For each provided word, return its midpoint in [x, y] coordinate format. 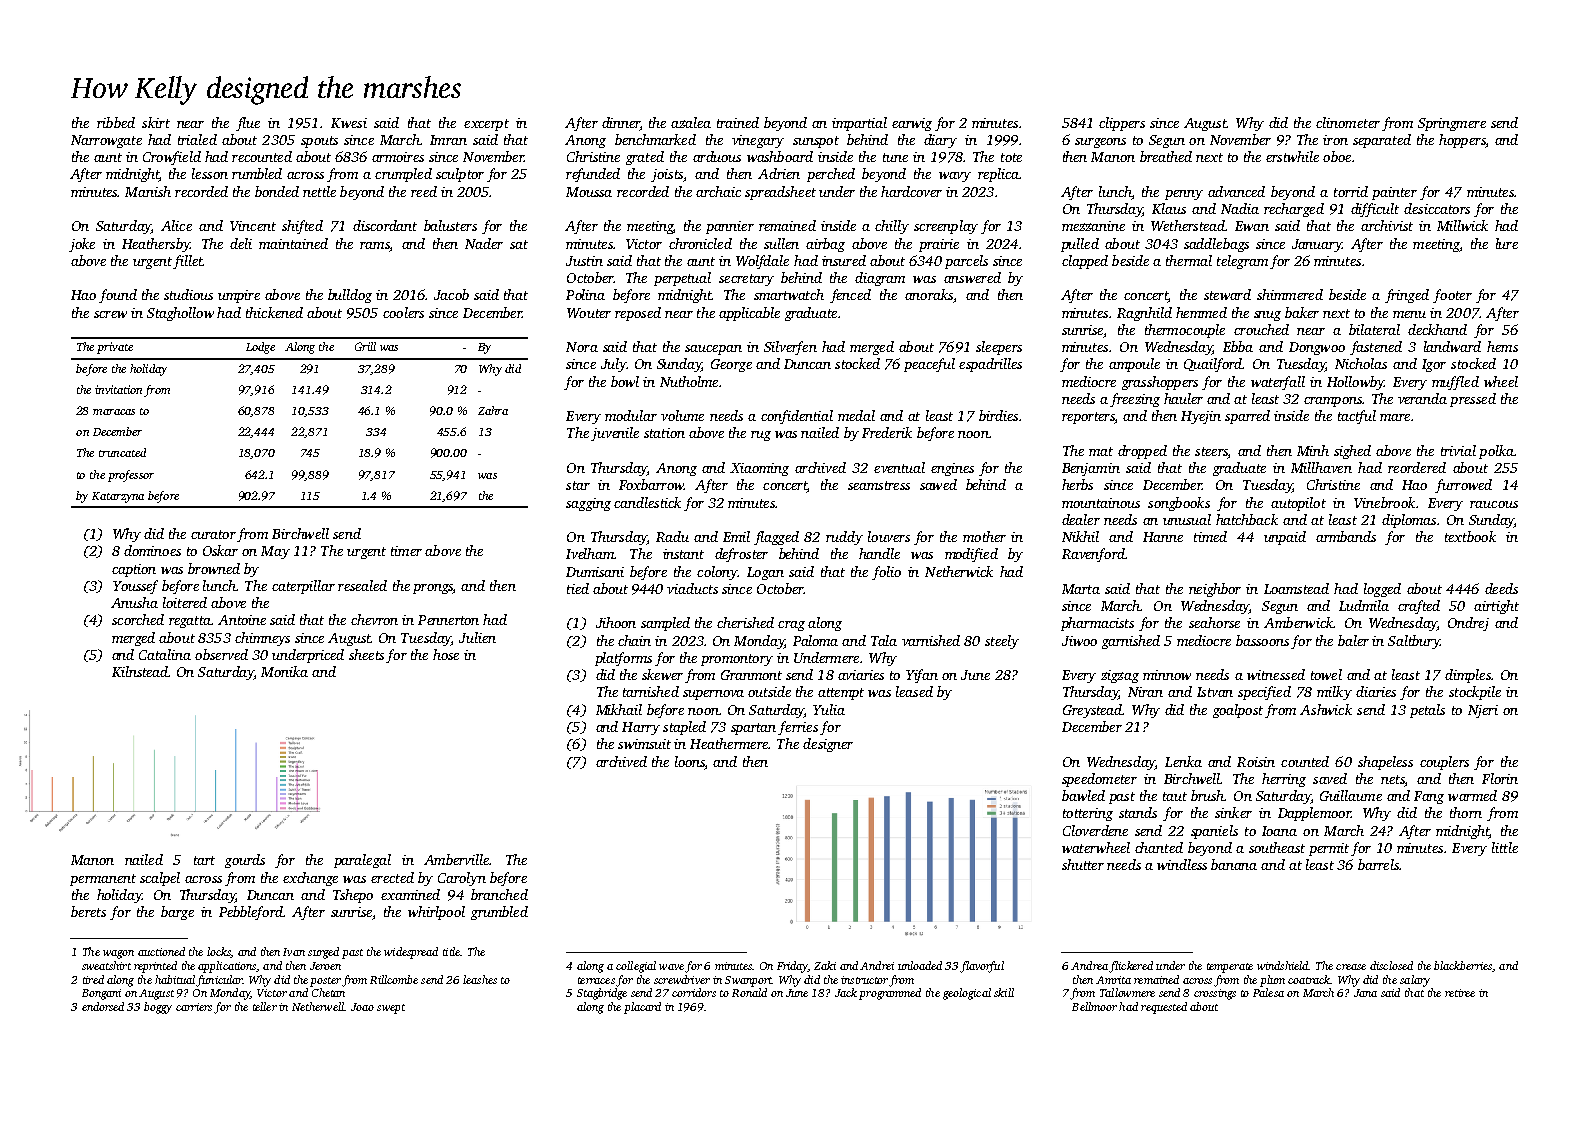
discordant [385, 225]
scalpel [160, 879]
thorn [1466, 812]
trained [738, 122]
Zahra [493, 410]
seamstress [879, 485]
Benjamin [1091, 469]
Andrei [877, 965]
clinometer [1348, 122]
